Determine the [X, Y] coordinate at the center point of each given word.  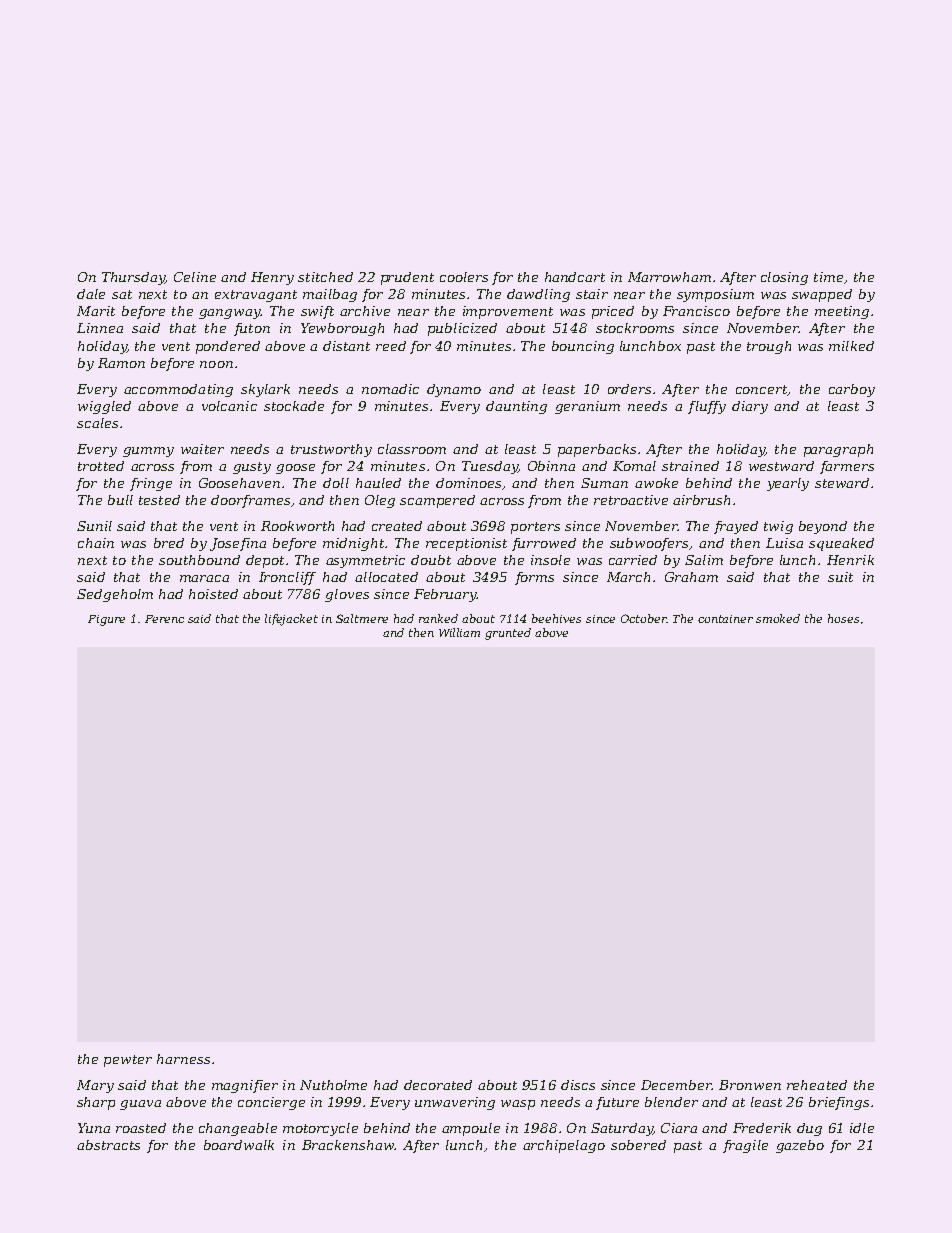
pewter [128, 1061]
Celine [195, 277]
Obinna [551, 466]
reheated [817, 1085]
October [644, 618]
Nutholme [333, 1085]
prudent [407, 278]
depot [265, 561]
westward [781, 466]
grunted [508, 634]
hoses [843, 618]
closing [784, 278]
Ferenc [164, 619]
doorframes [250, 501]
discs [578, 1085]
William [459, 632]
